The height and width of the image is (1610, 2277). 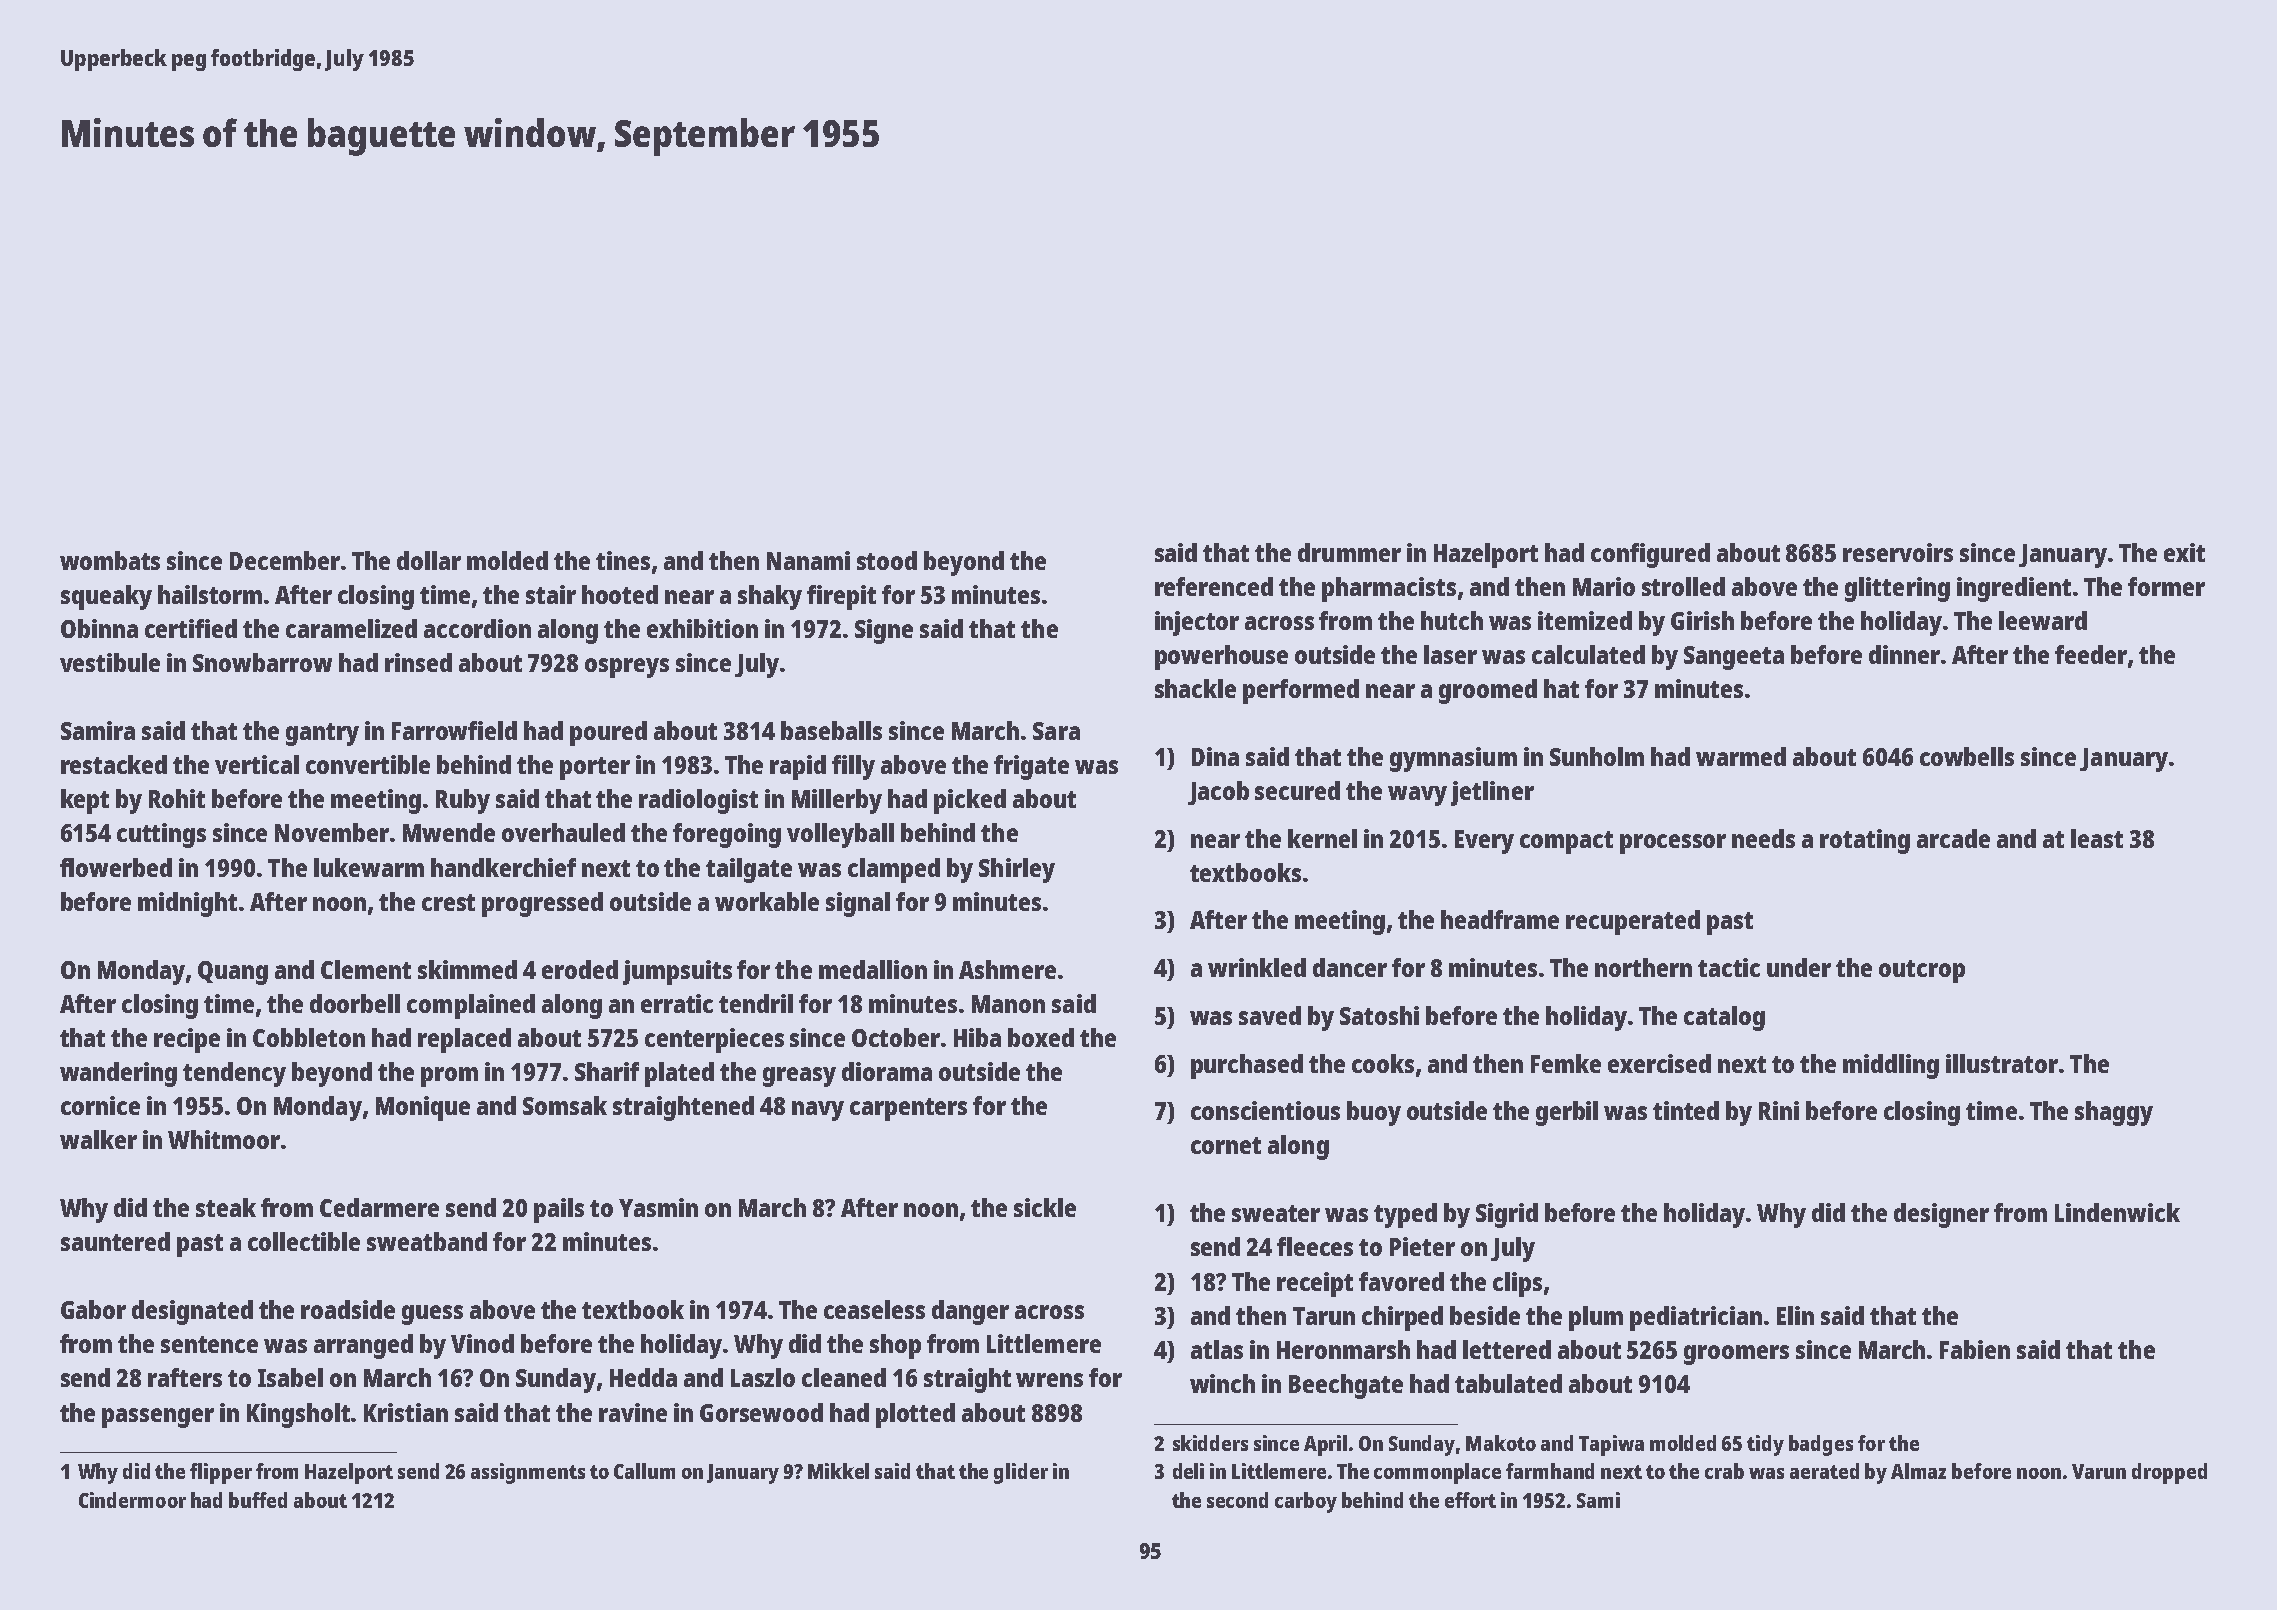 What do you see at coordinates (234, 1074) in the image?
I see `tendency` at bounding box center [234, 1074].
